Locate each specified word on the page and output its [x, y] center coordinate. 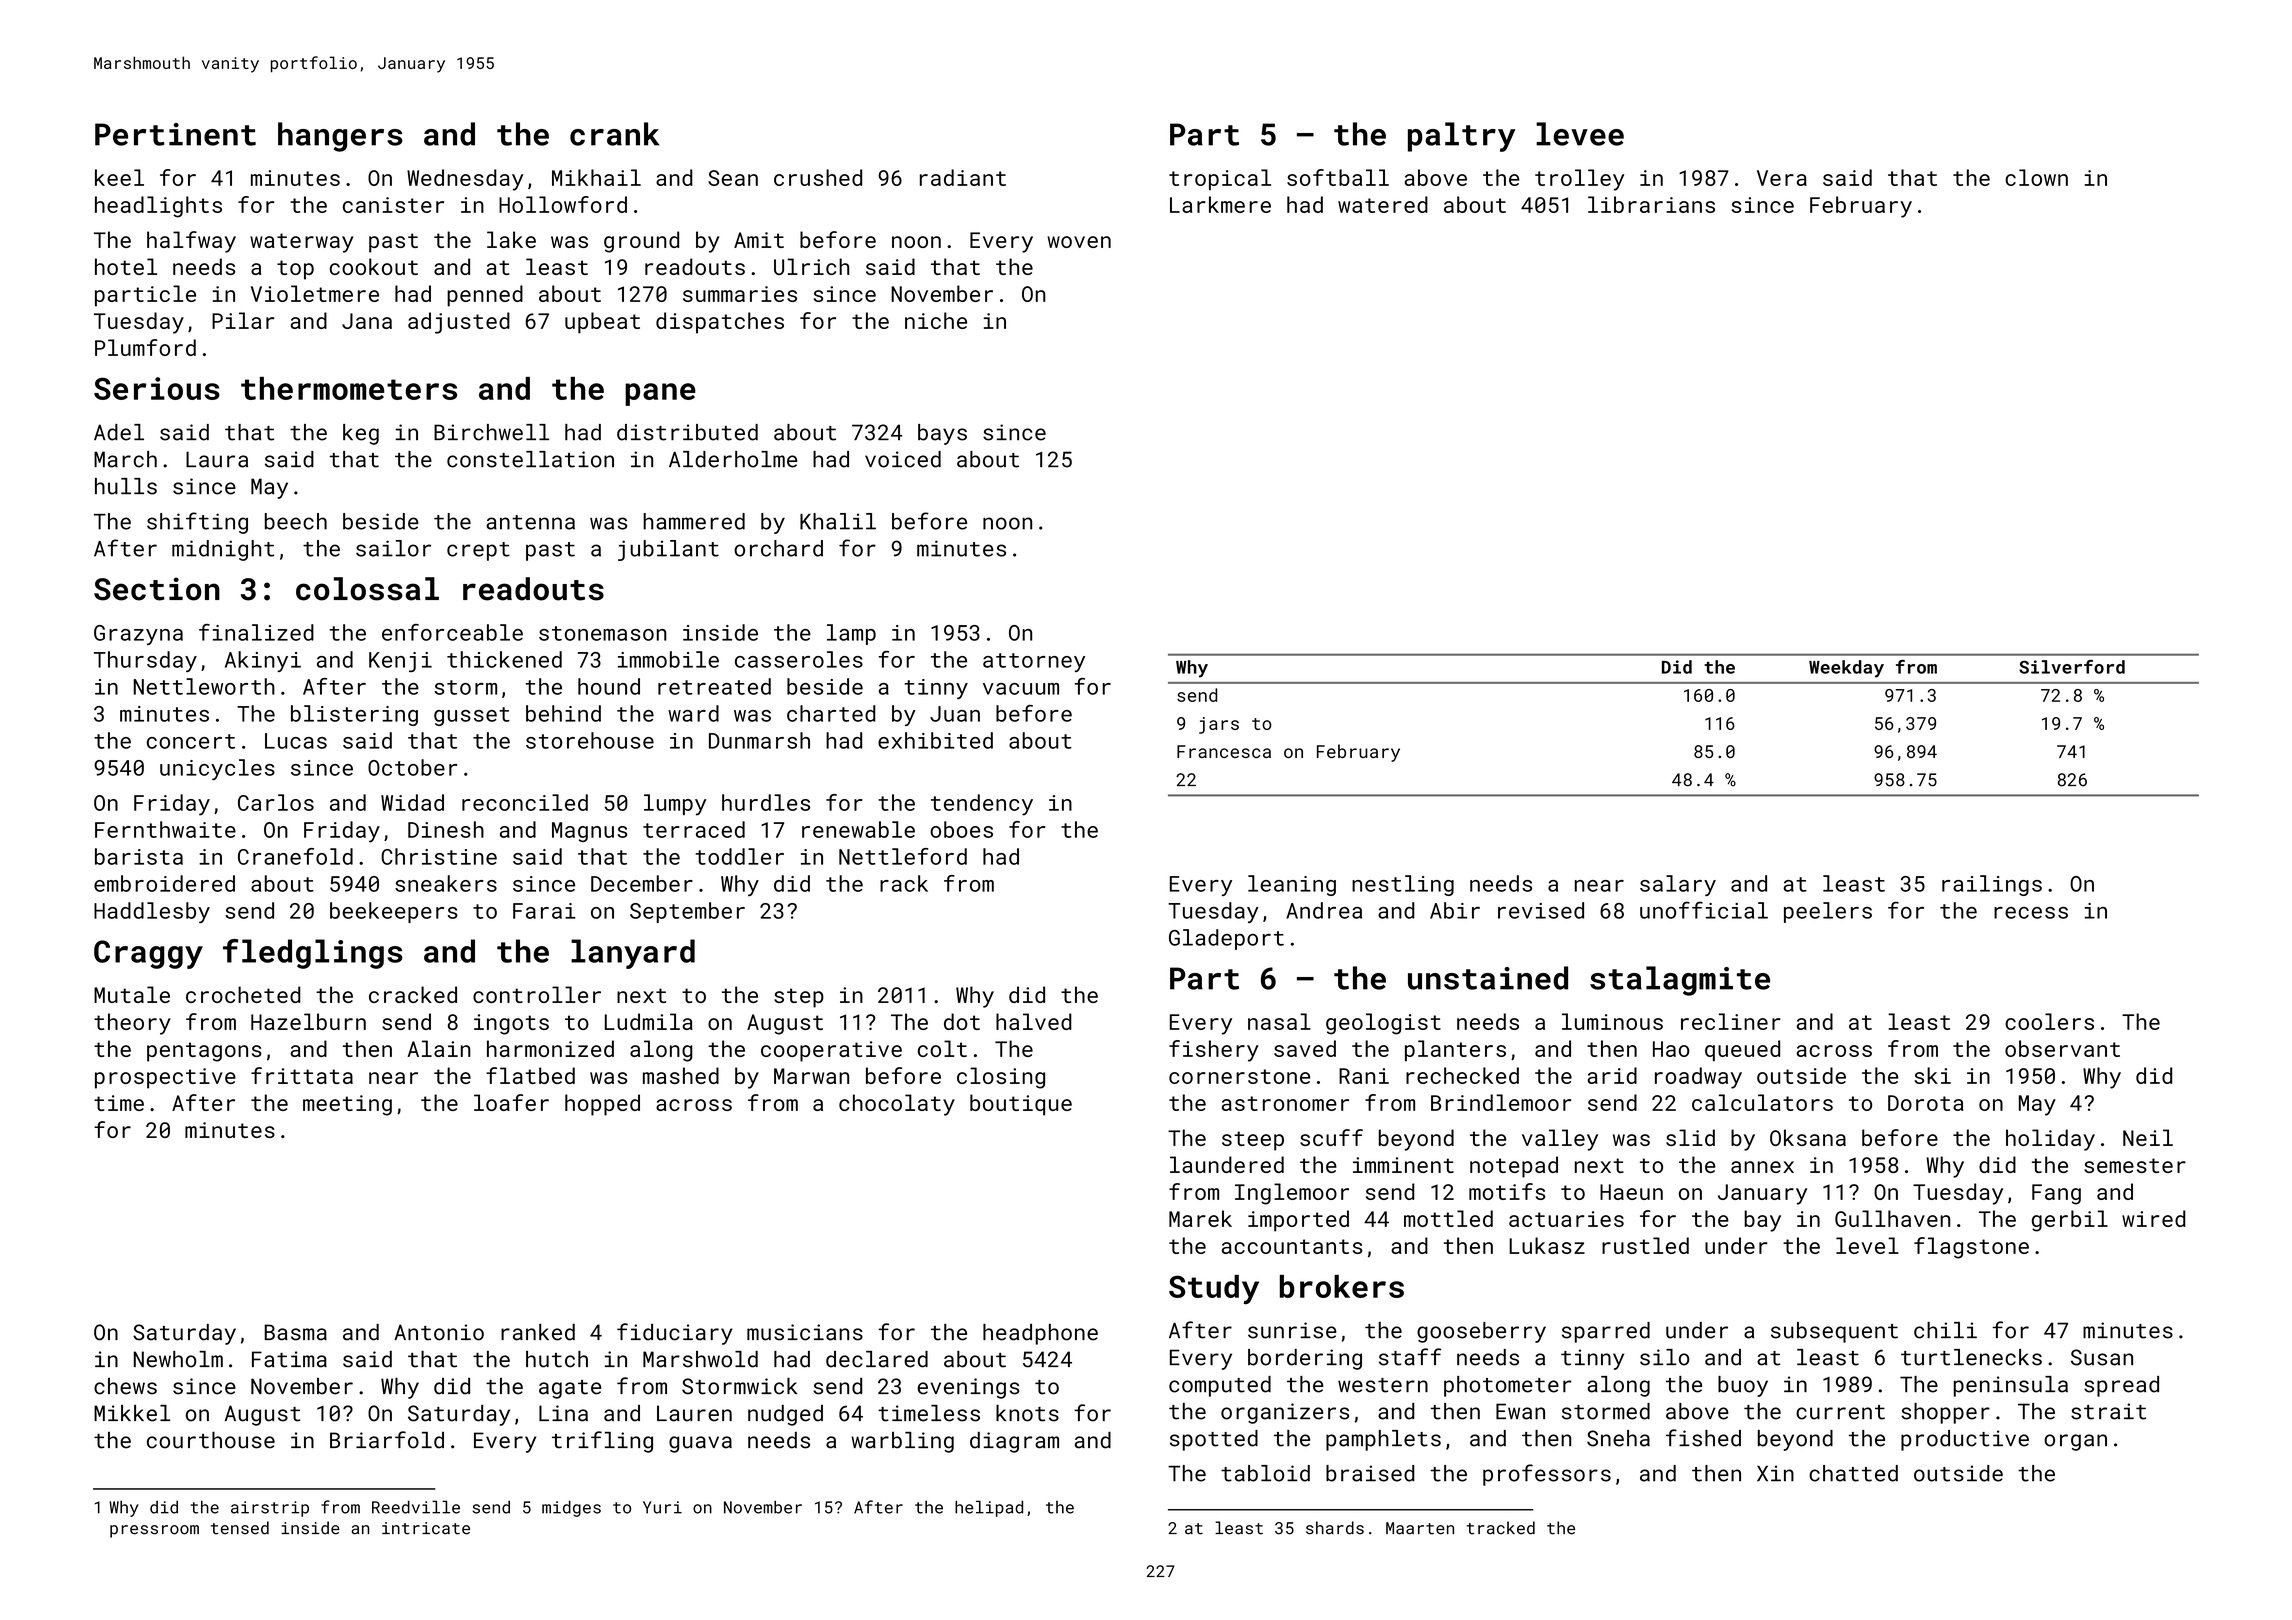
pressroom [154, 1531]
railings [1992, 885]
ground [641, 242]
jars [1219, 725]
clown [2036, 177]
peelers [1828, 912]
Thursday [145, 661]
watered [1383, 204]
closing [1001, 1078]
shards [1335, 1528]
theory [132, 1024]
